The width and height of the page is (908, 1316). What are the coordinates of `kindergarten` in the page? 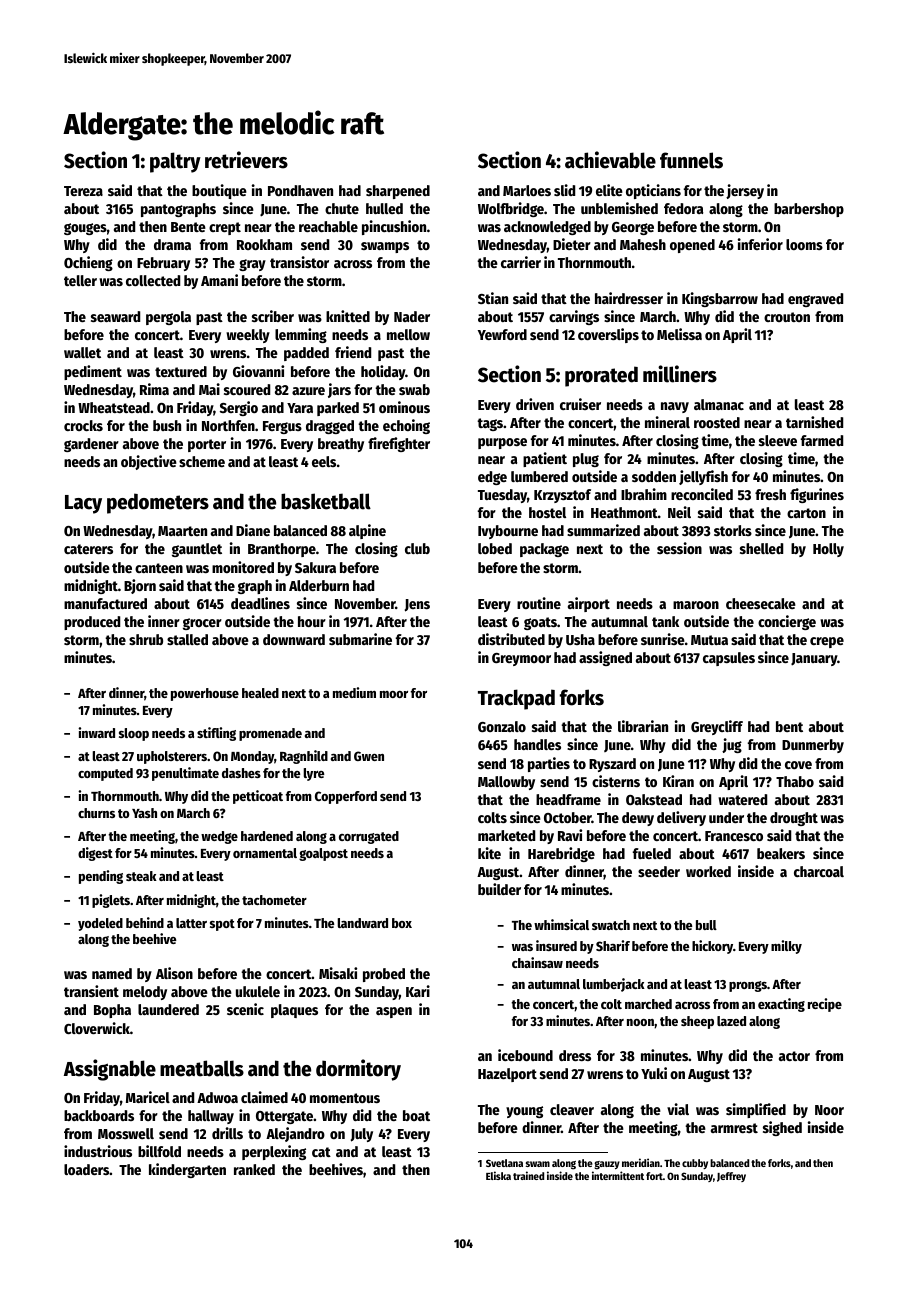 It's located at (187, 1170).
